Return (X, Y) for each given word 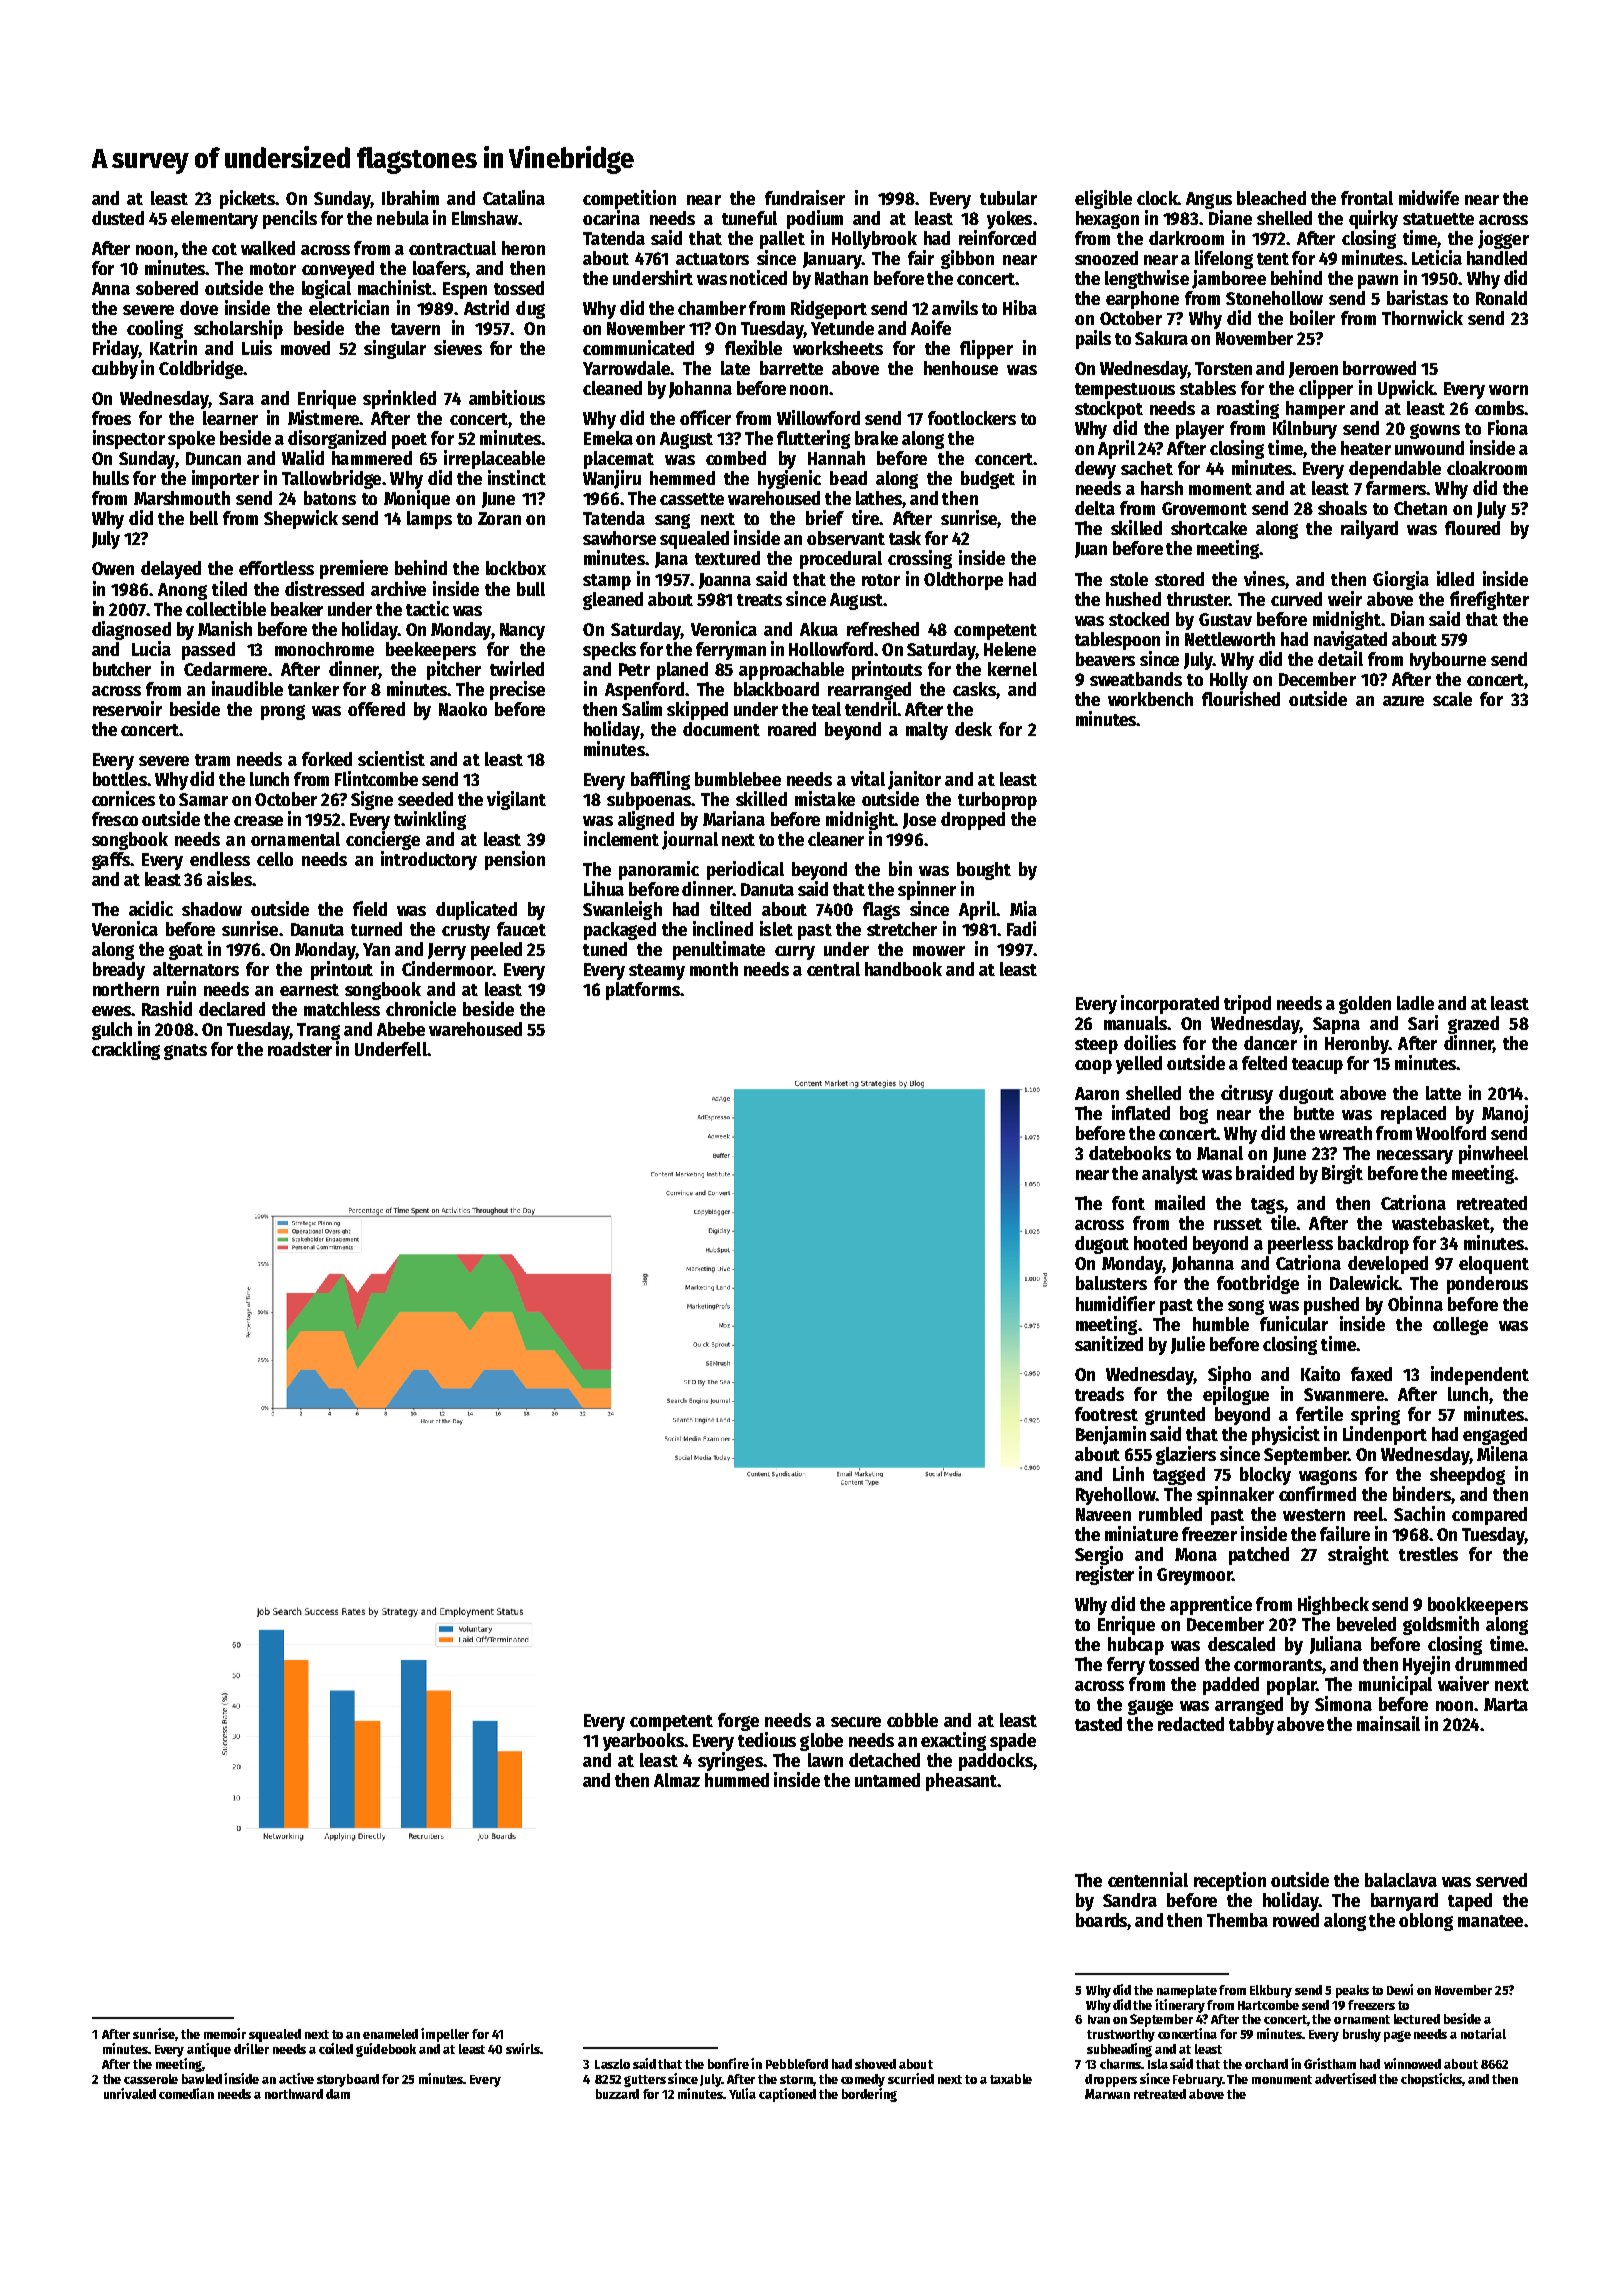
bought (984, 871)
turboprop (997, 801)
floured (1472, 528)
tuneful (749, 218)
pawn (1378, 282)
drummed (1491, 1664)
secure (856, 1722)
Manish (225, 628)
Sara (236, 398)
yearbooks (643, 1742)
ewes (111, 1011)
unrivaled (130, 2093)
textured (727, 558)
